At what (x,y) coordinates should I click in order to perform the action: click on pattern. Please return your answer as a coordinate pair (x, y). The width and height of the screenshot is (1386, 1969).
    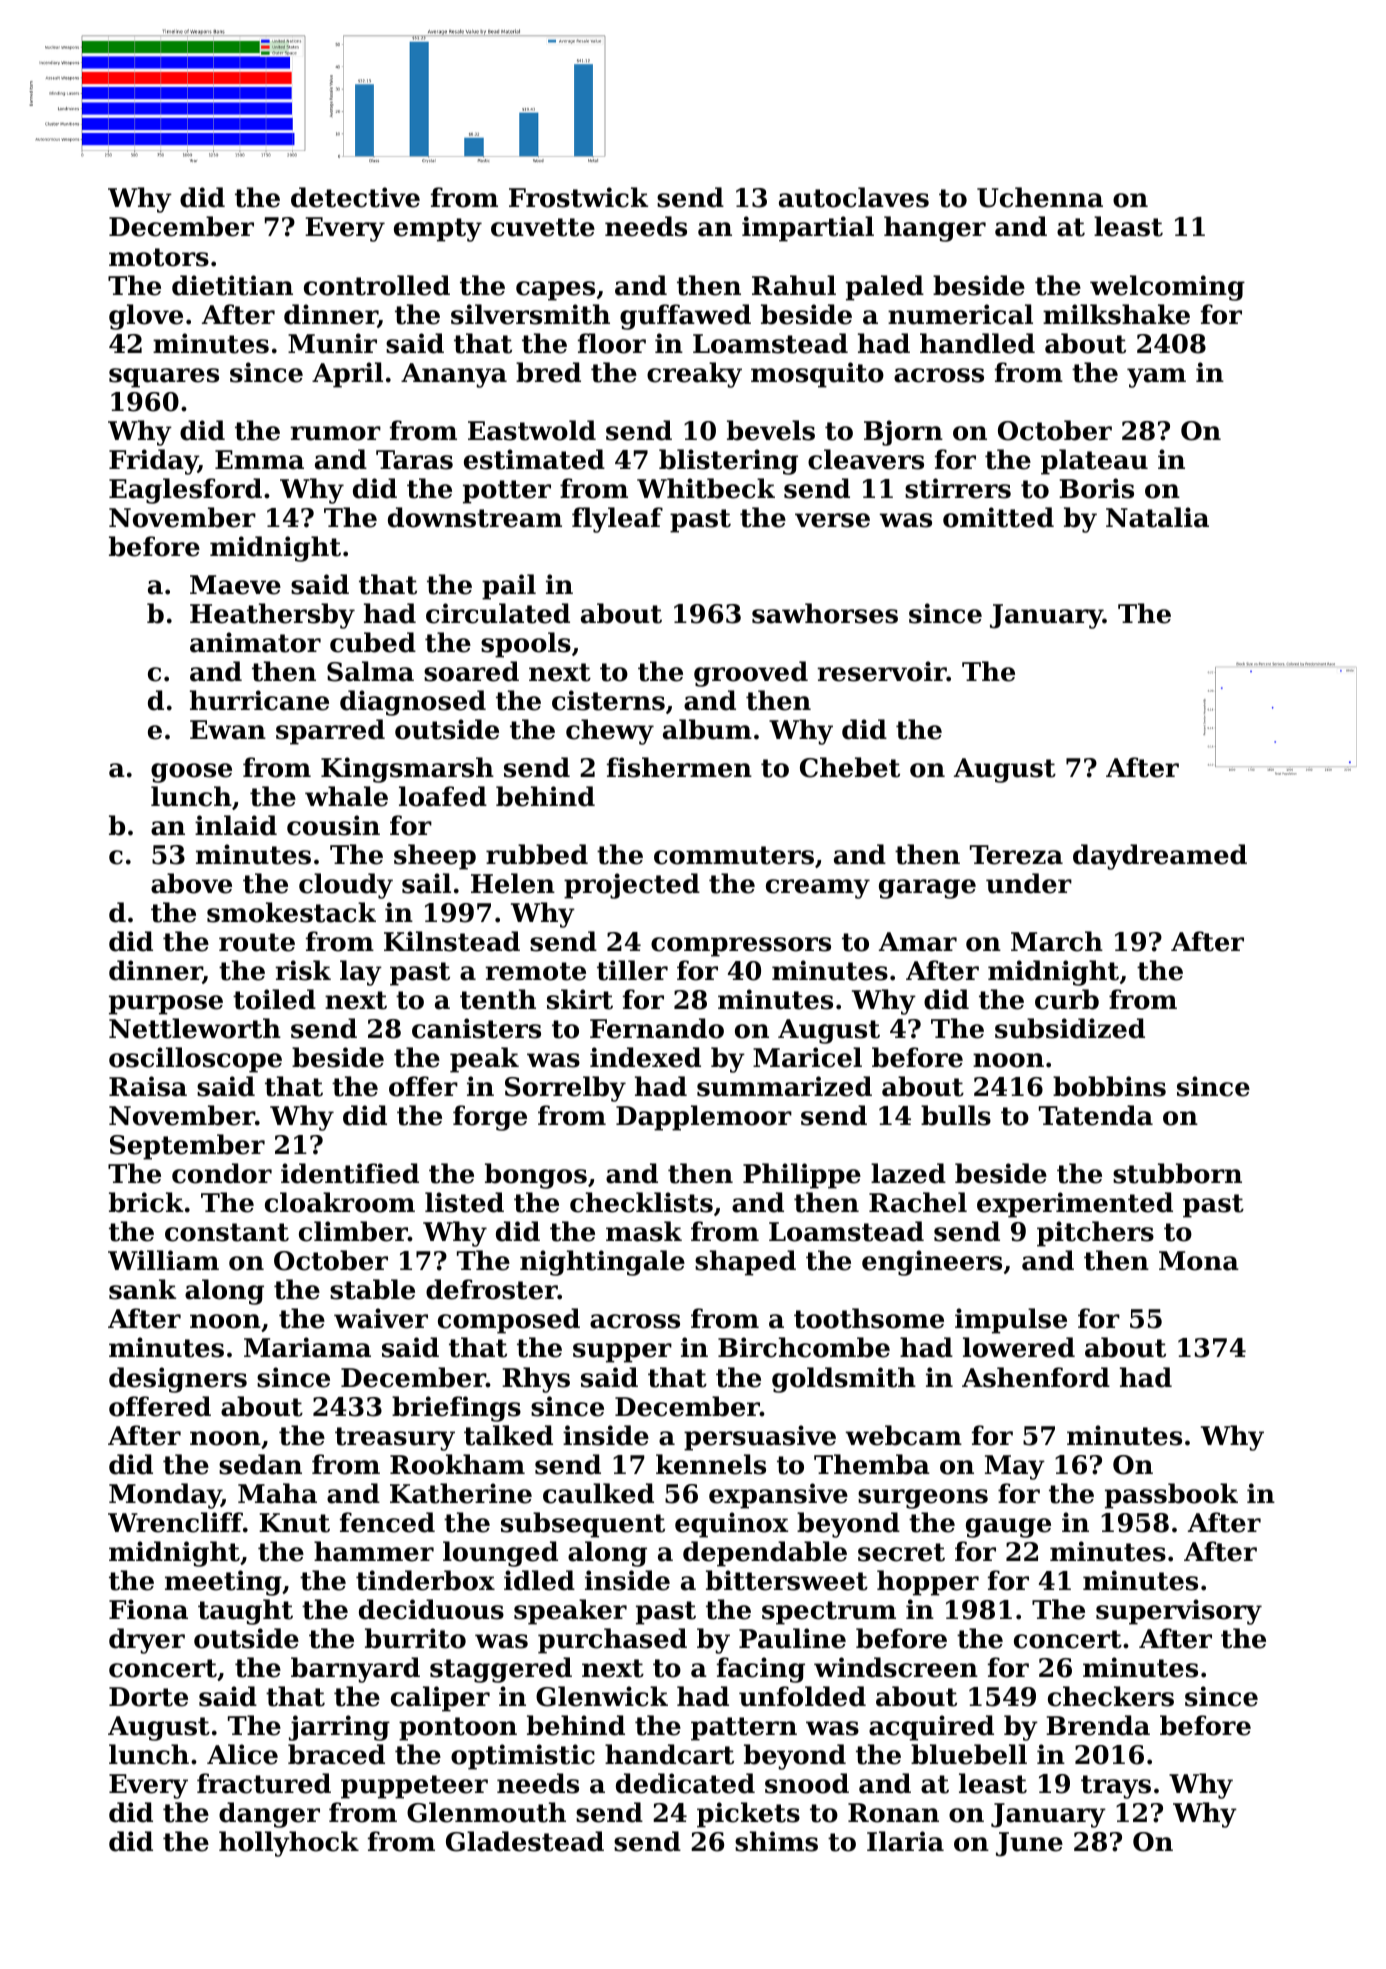
    Looking at the image, I should click on (744, 1729).
